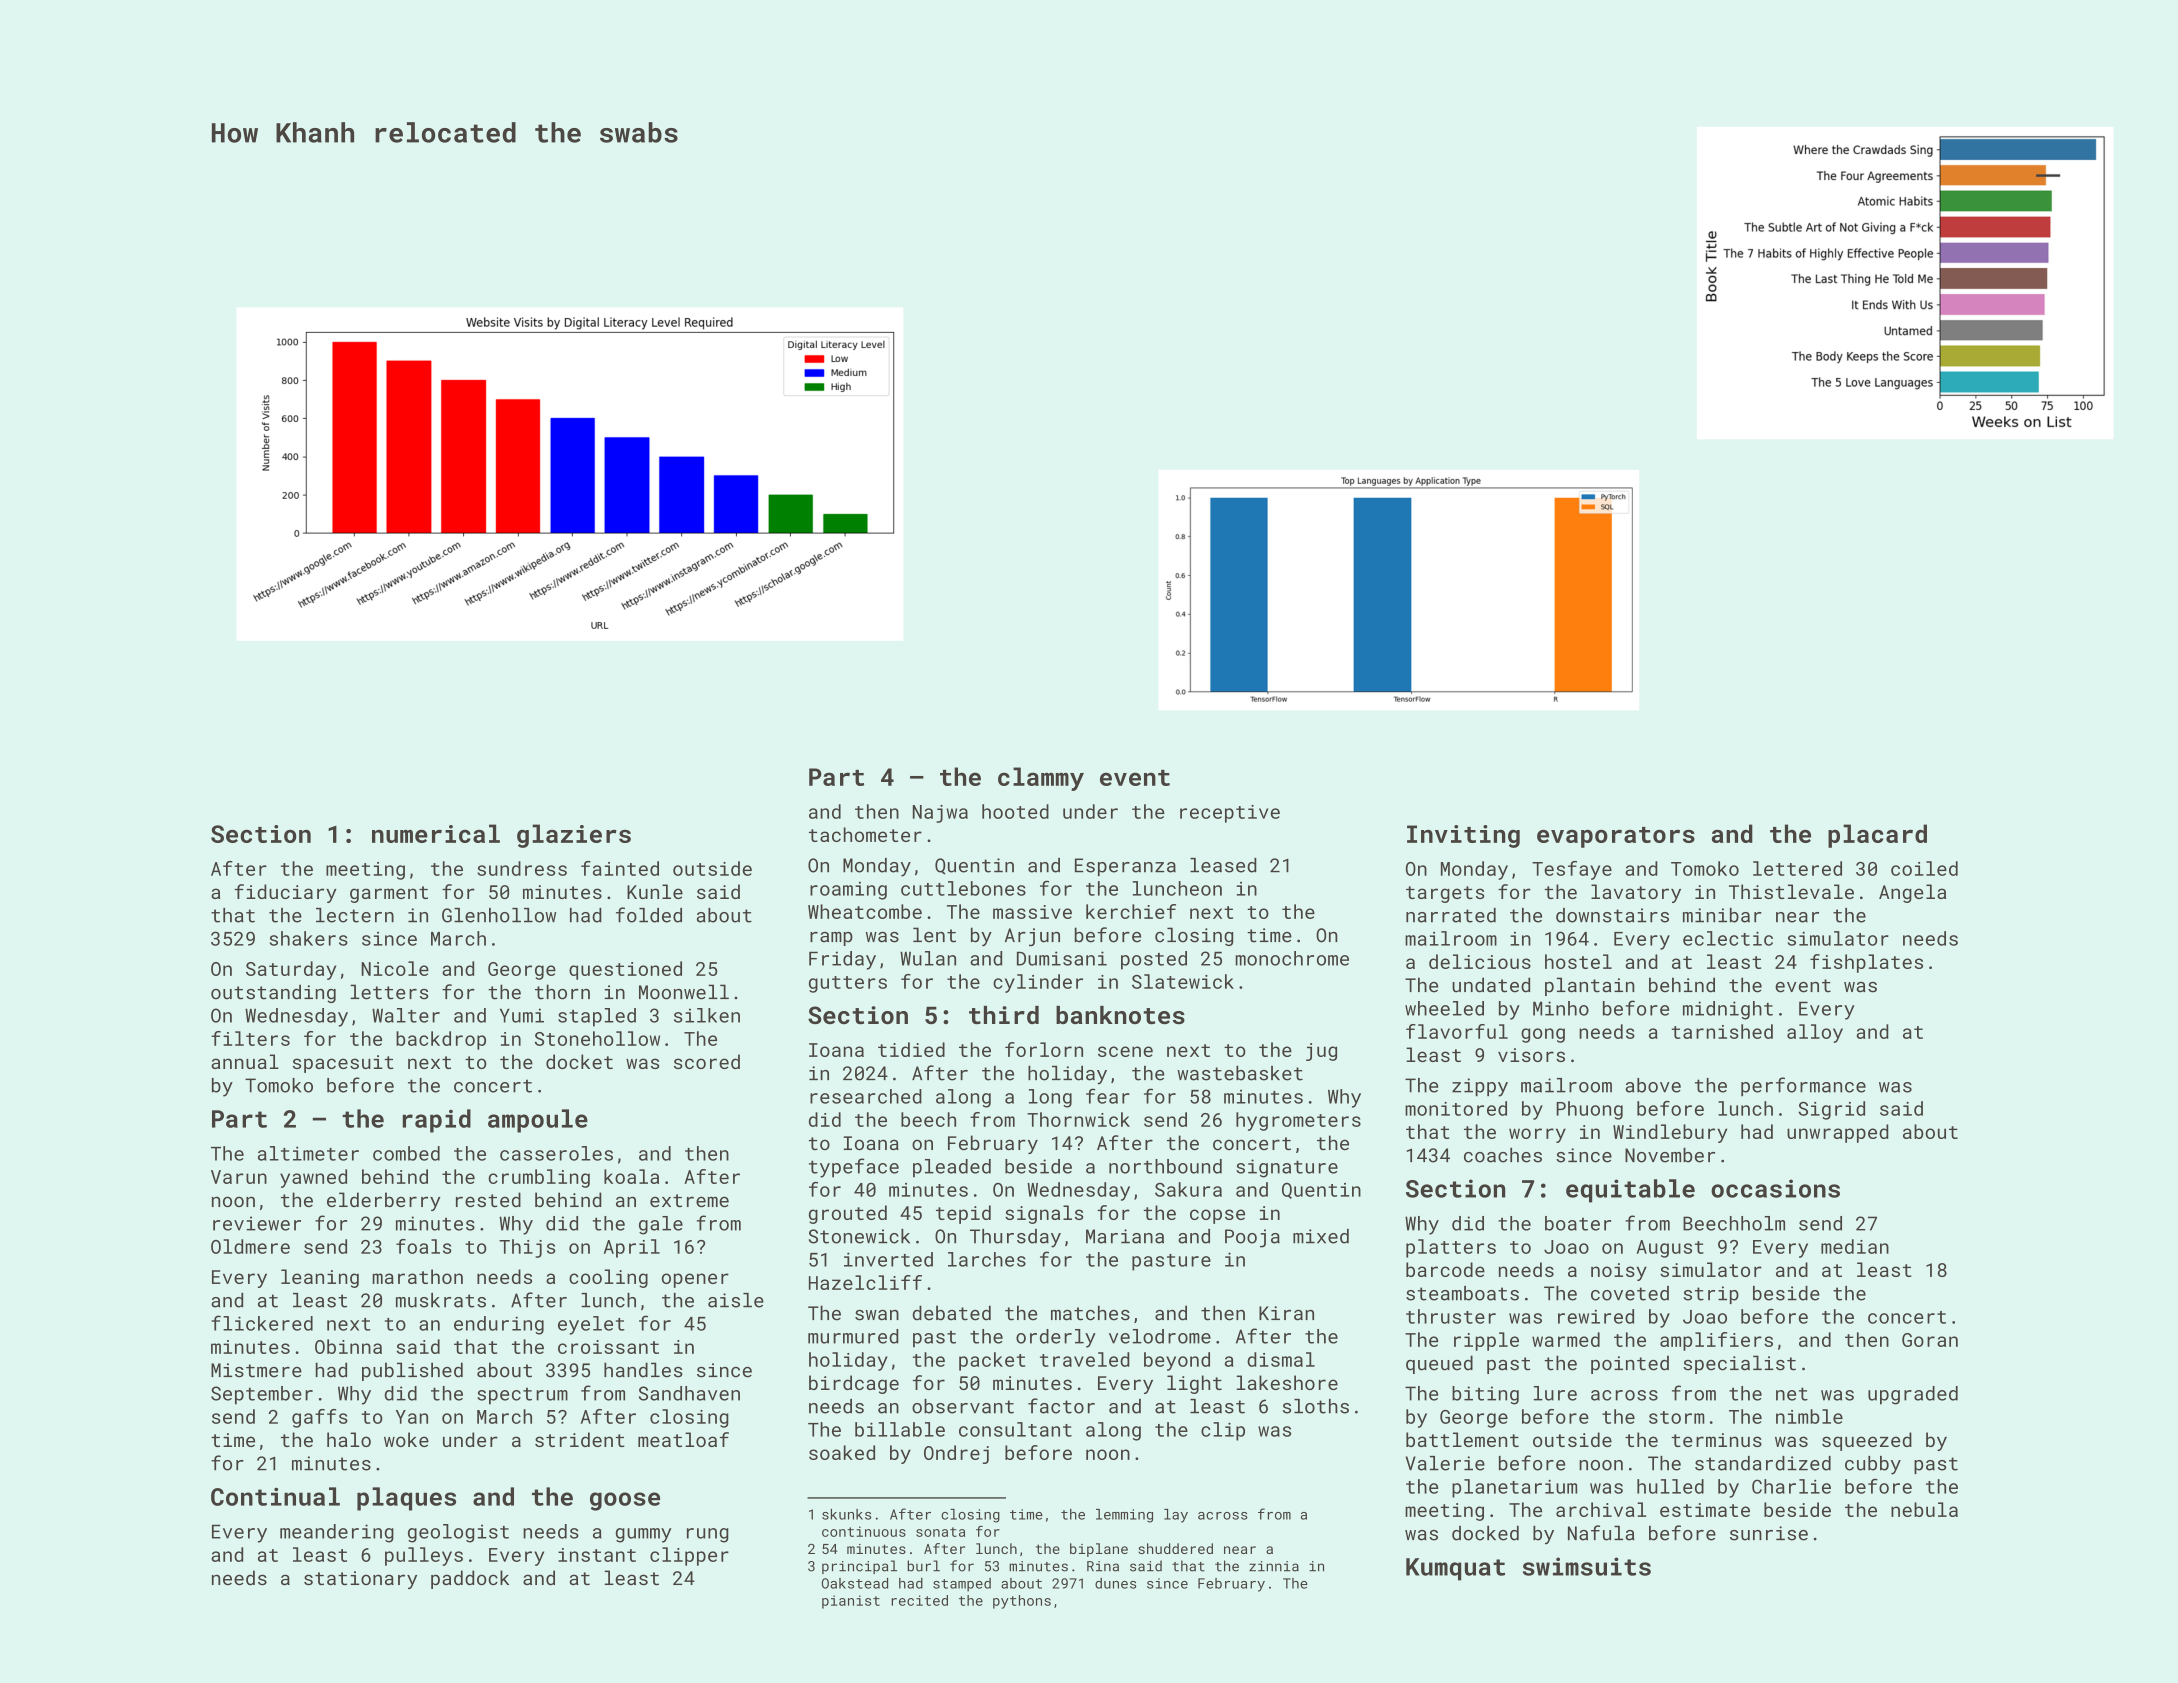  I want to click on Slatewick, so click(1183, 981).
